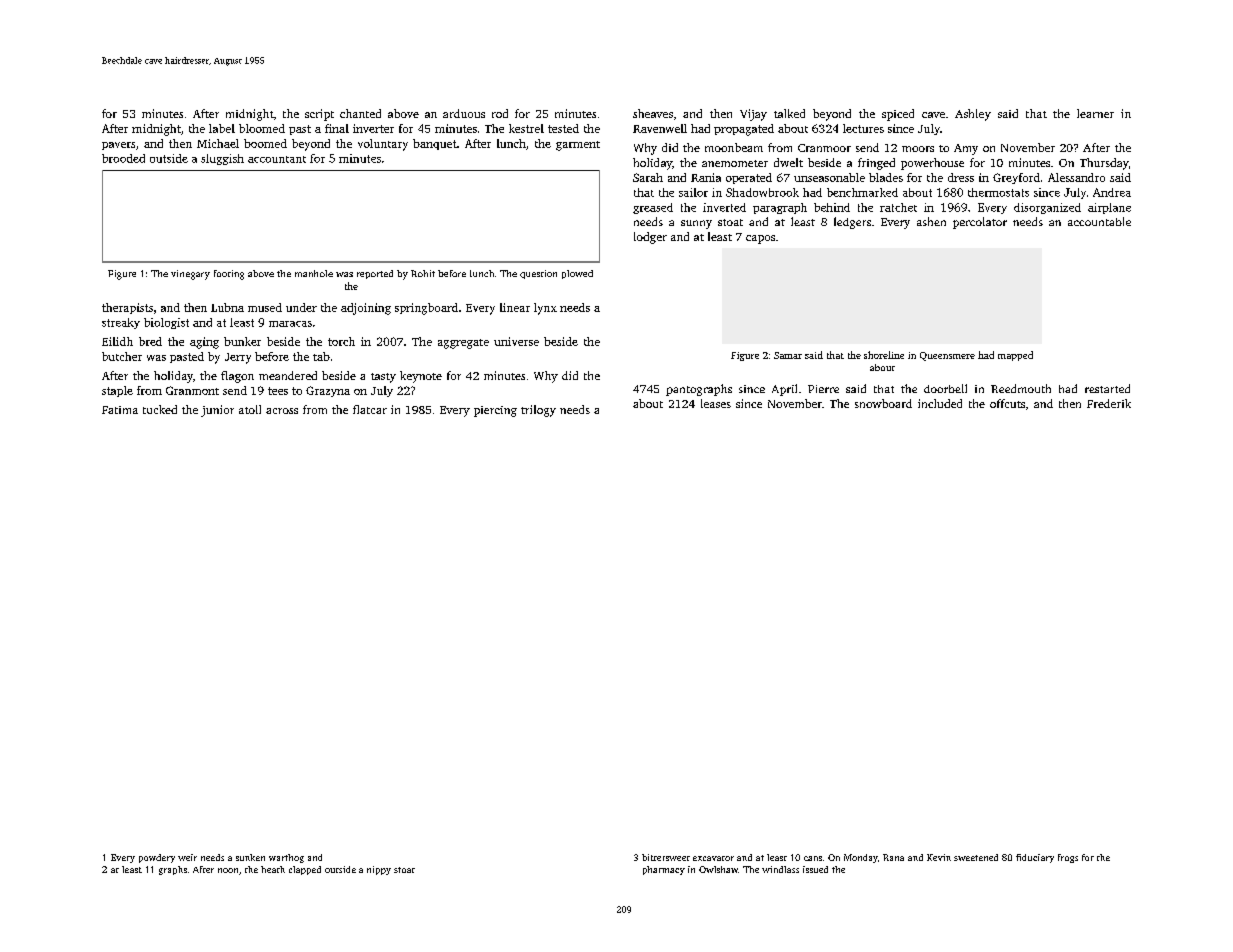 This screenshot has width=1233, height=952. What do you see at coordinates (1099, 221) in the screenshot?
I see `accountable` at bounding box center [1099, 221].
